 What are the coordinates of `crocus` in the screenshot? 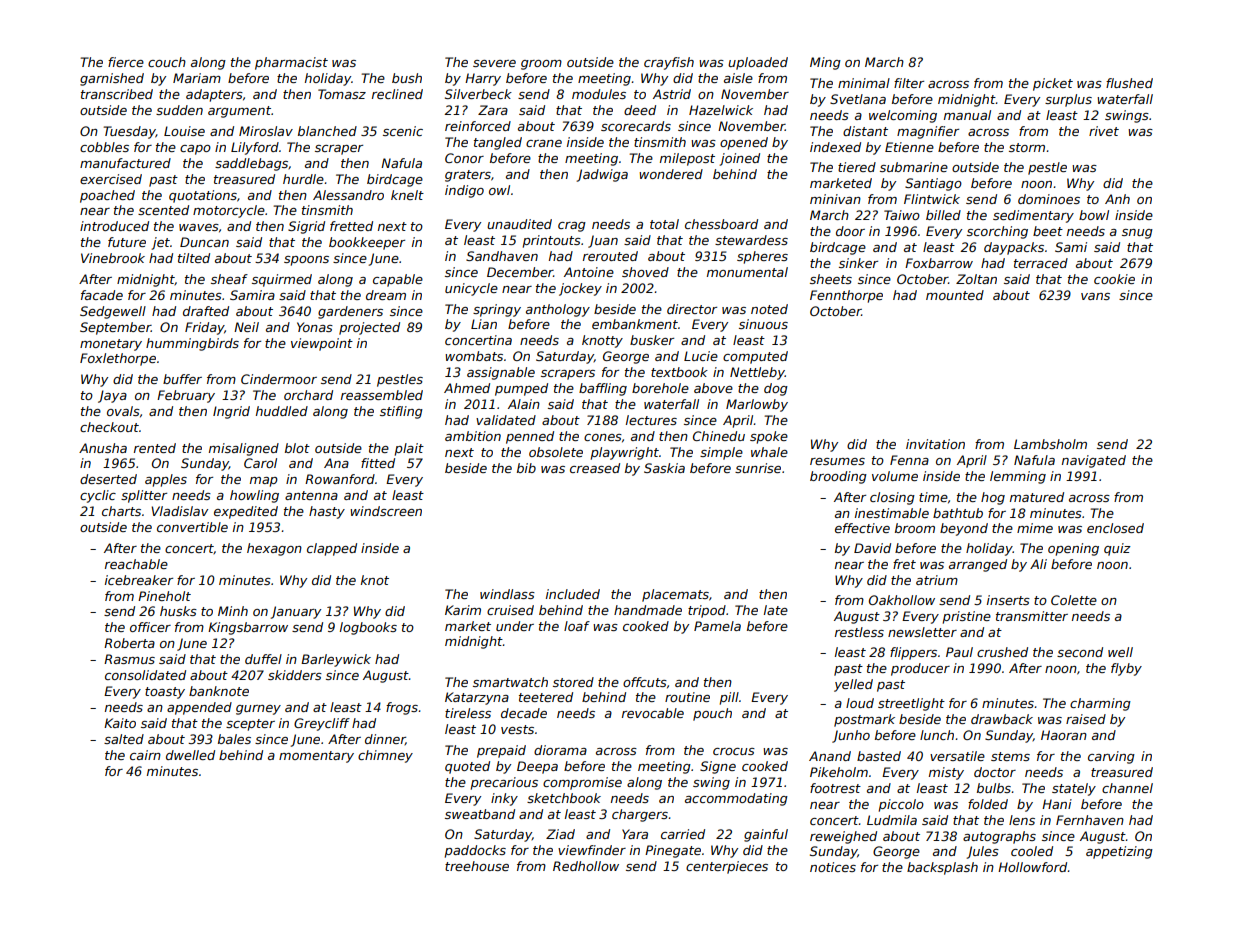 It's located at (734, 751).
